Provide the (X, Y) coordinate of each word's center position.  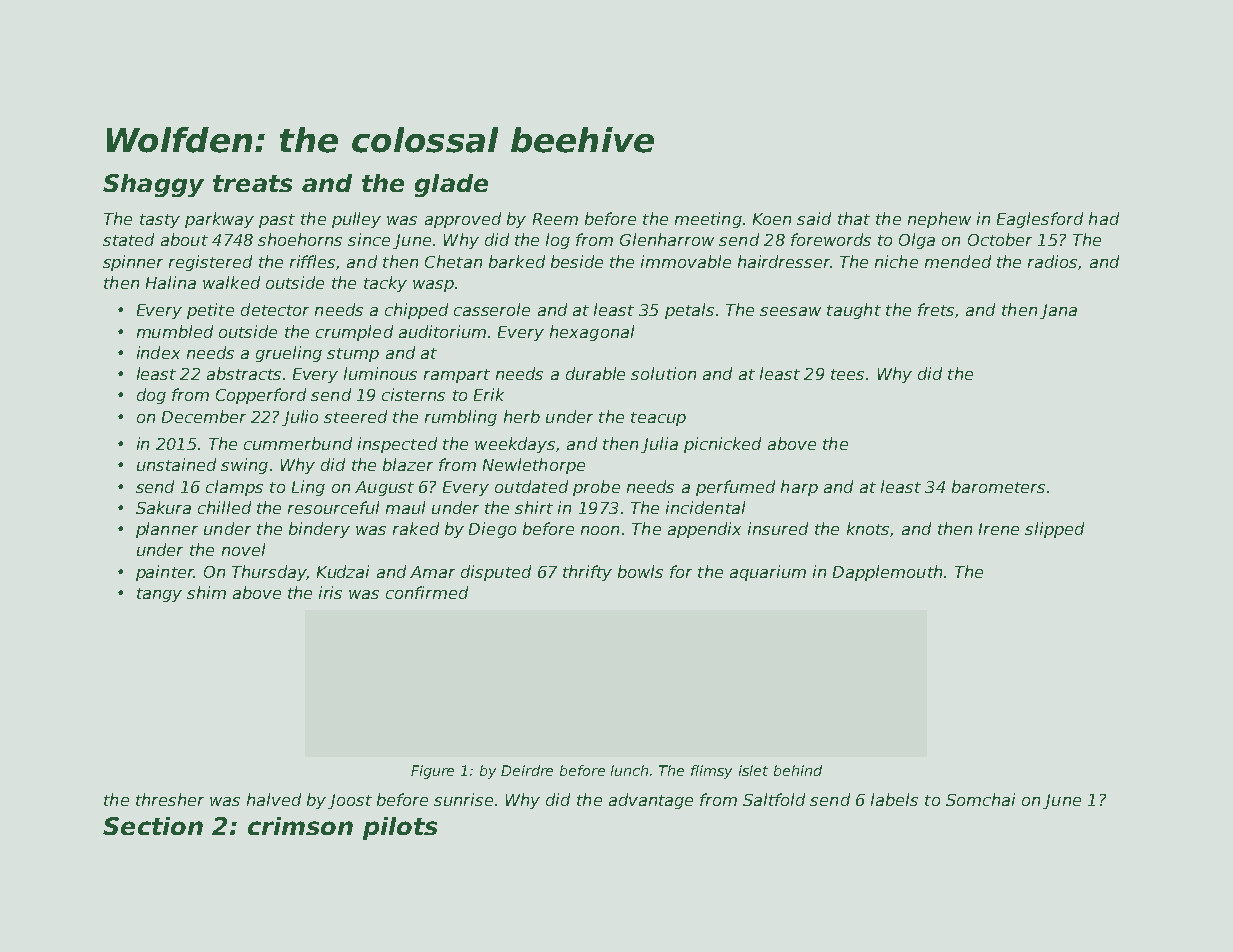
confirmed (427, 592)
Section (153, 826)
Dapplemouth (887, 573)
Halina (171, 282)
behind (798, 770)
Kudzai (343, 571)
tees (847, 374)
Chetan (453, 261)
